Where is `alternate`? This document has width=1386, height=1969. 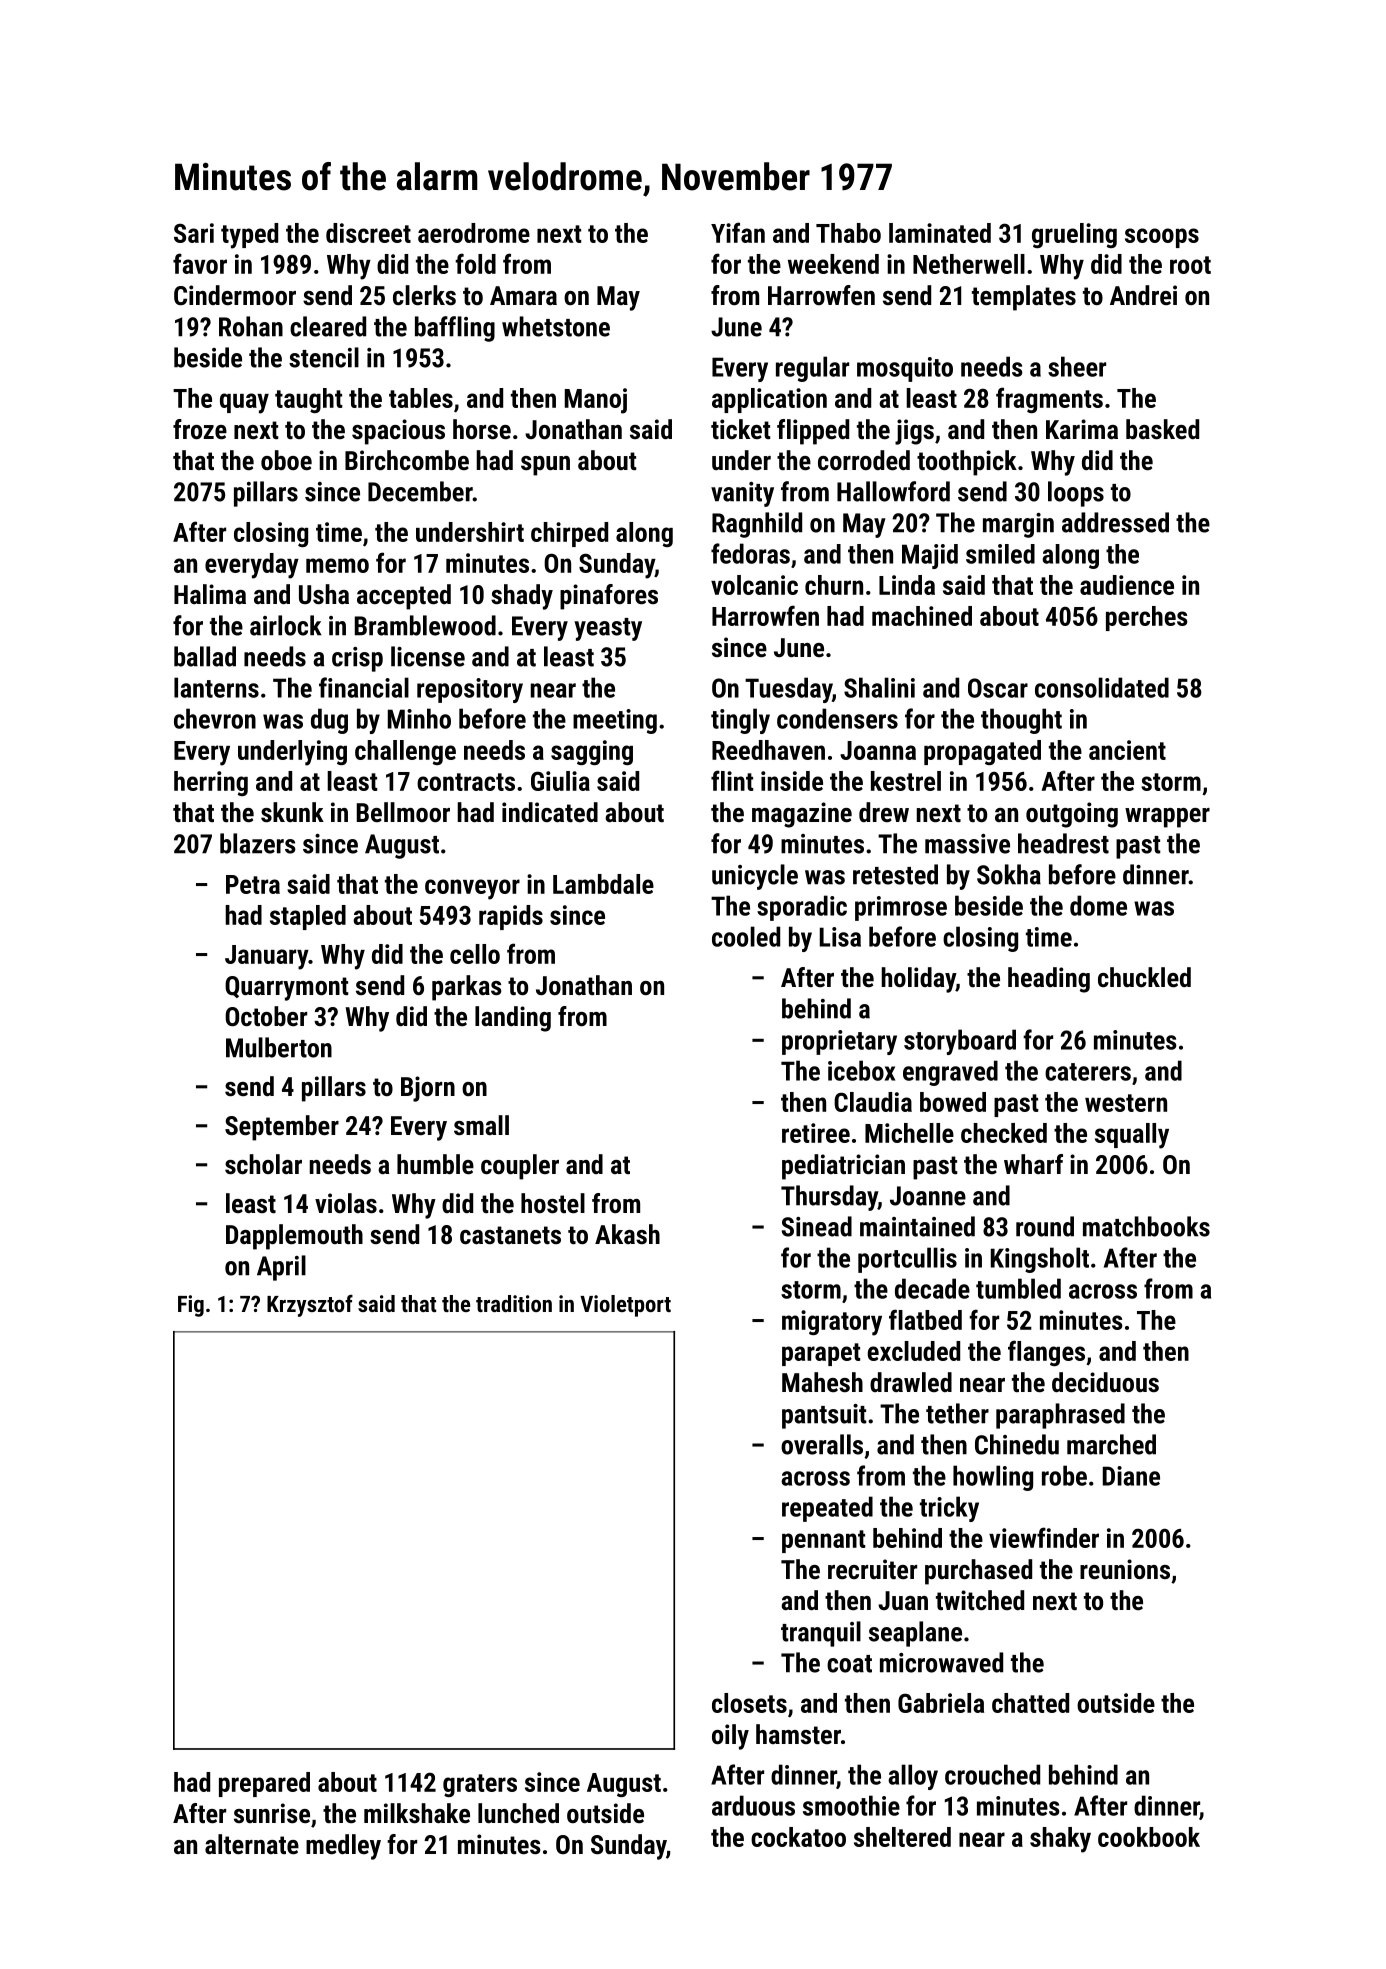
alternate is located at coordinates (252, 1844).
